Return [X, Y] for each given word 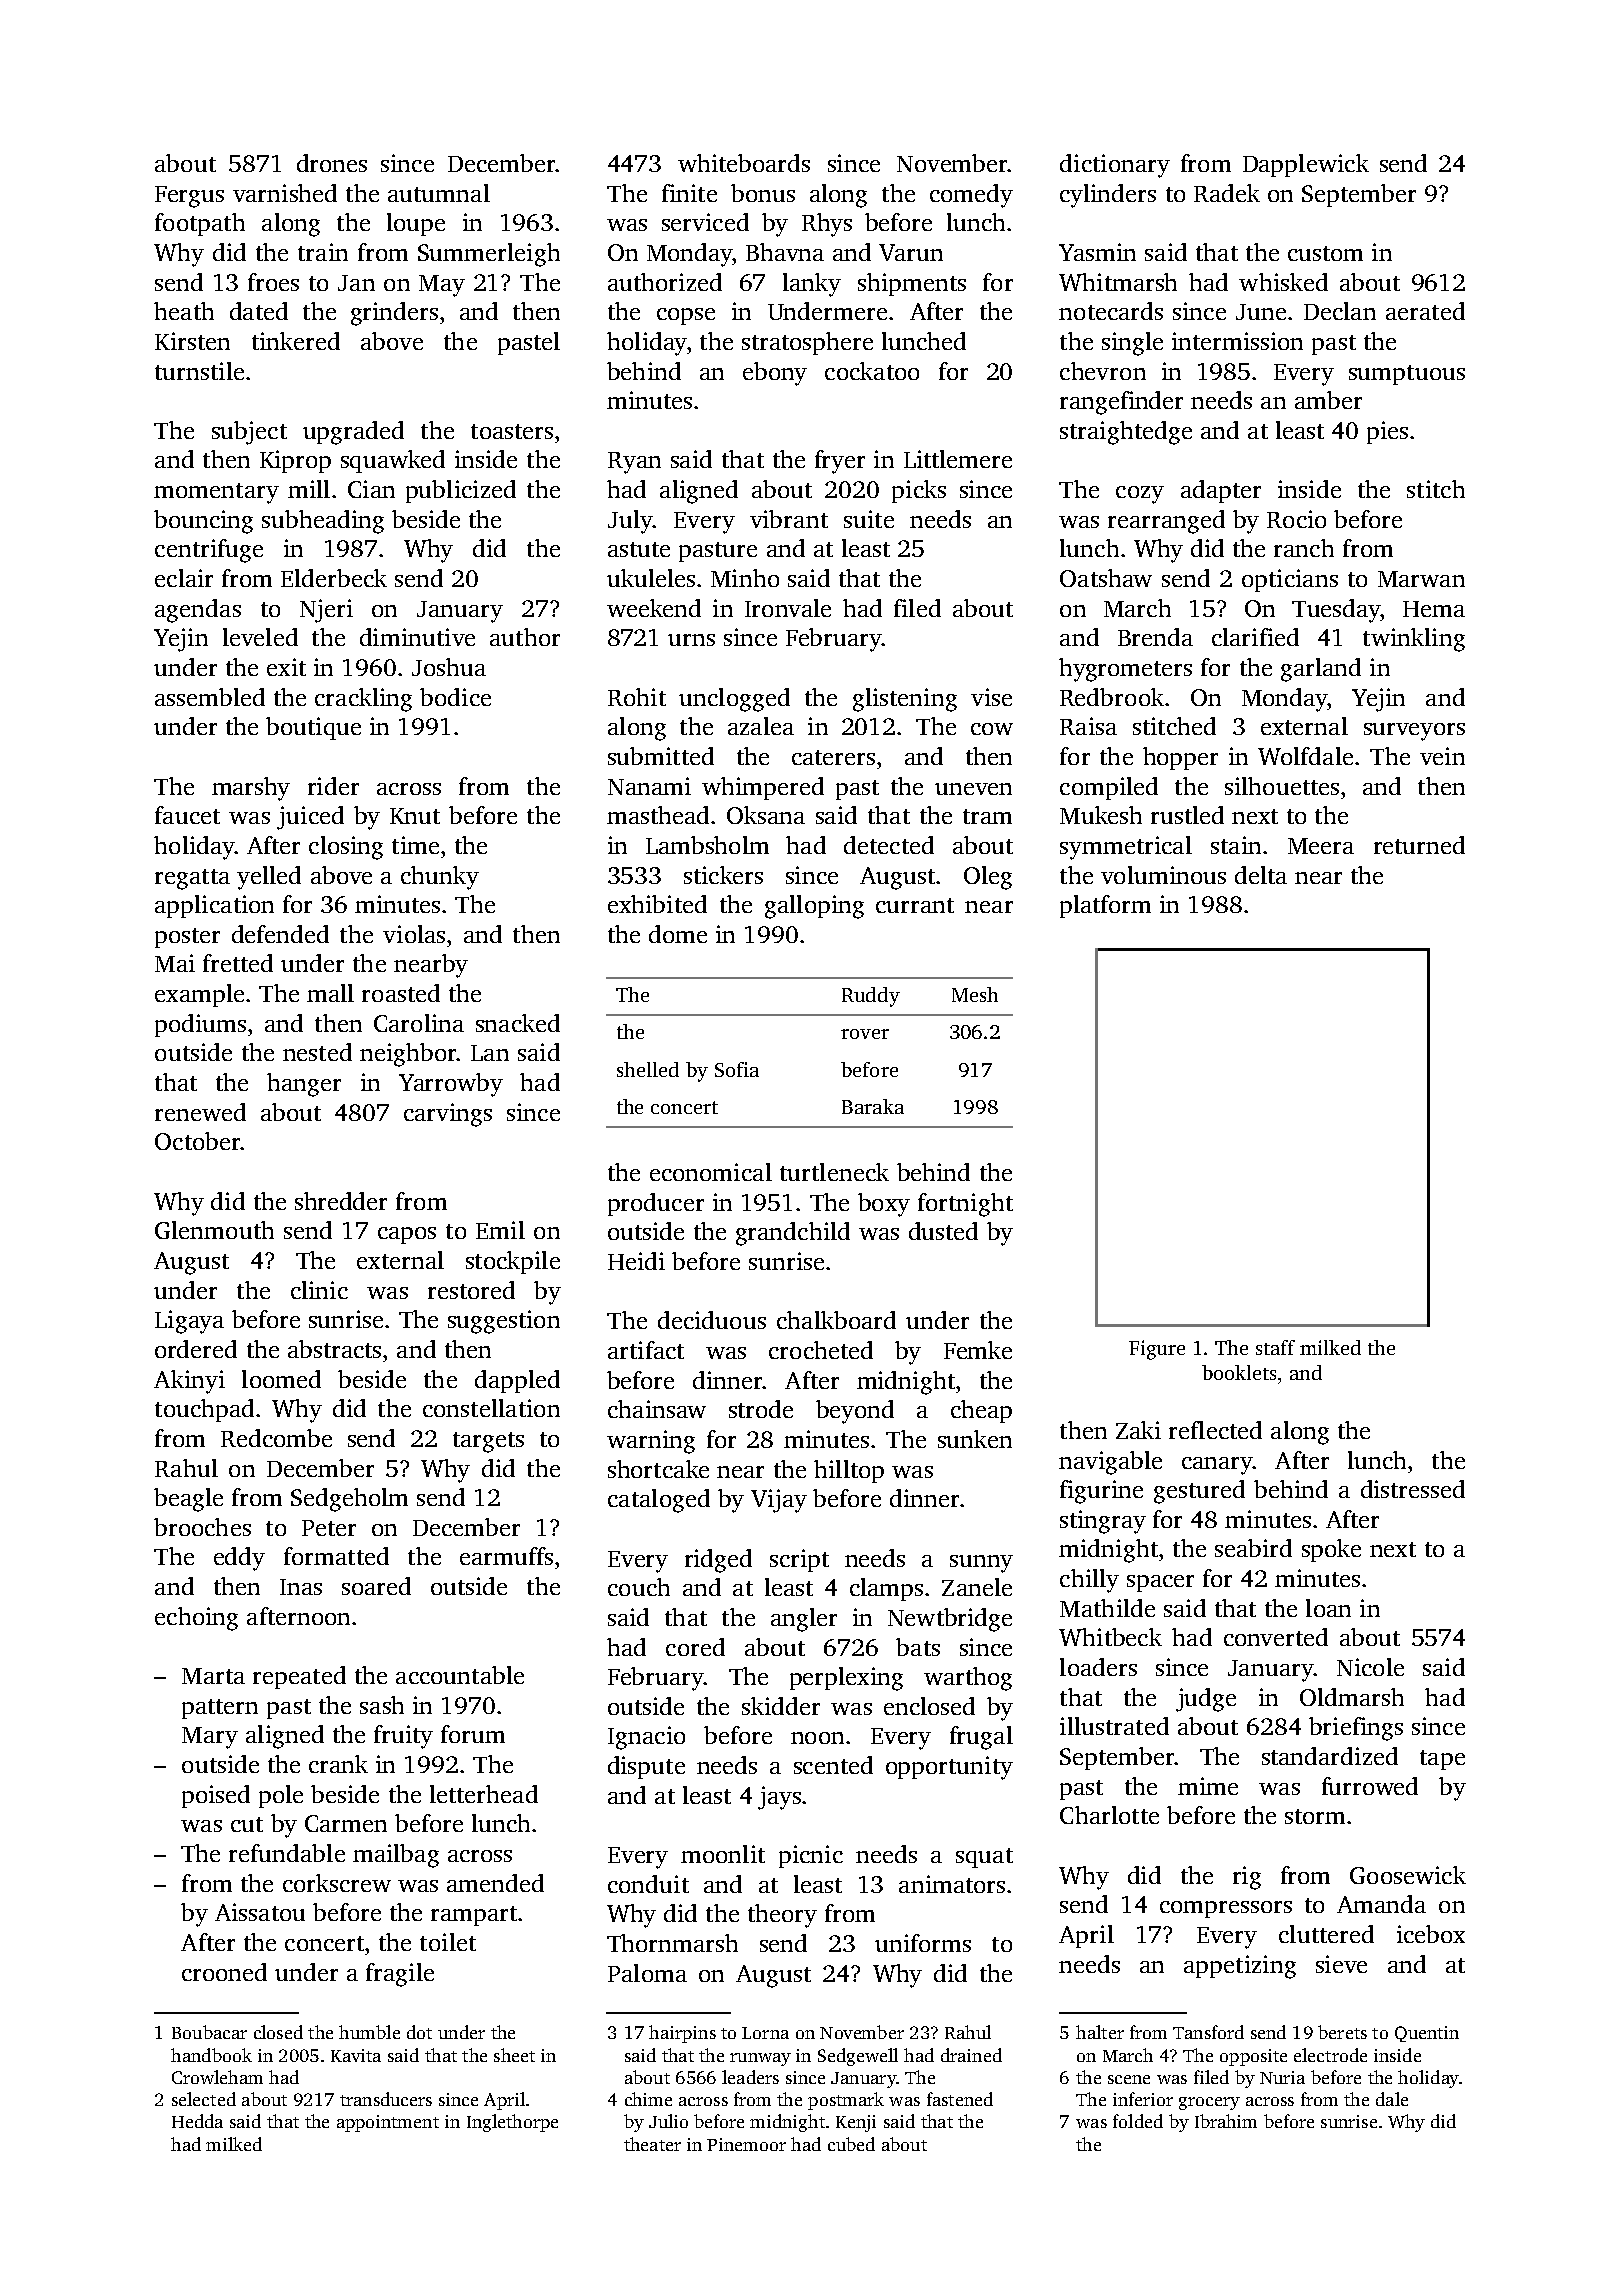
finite [689, 193]
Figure [1157, 1350]
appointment [388, 2123]
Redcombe [276, 1438]
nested [317, 1052]
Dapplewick [1306, 165]
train [323, 252]
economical [711, 1172]
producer [656, 1204]
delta [1261, 875]
